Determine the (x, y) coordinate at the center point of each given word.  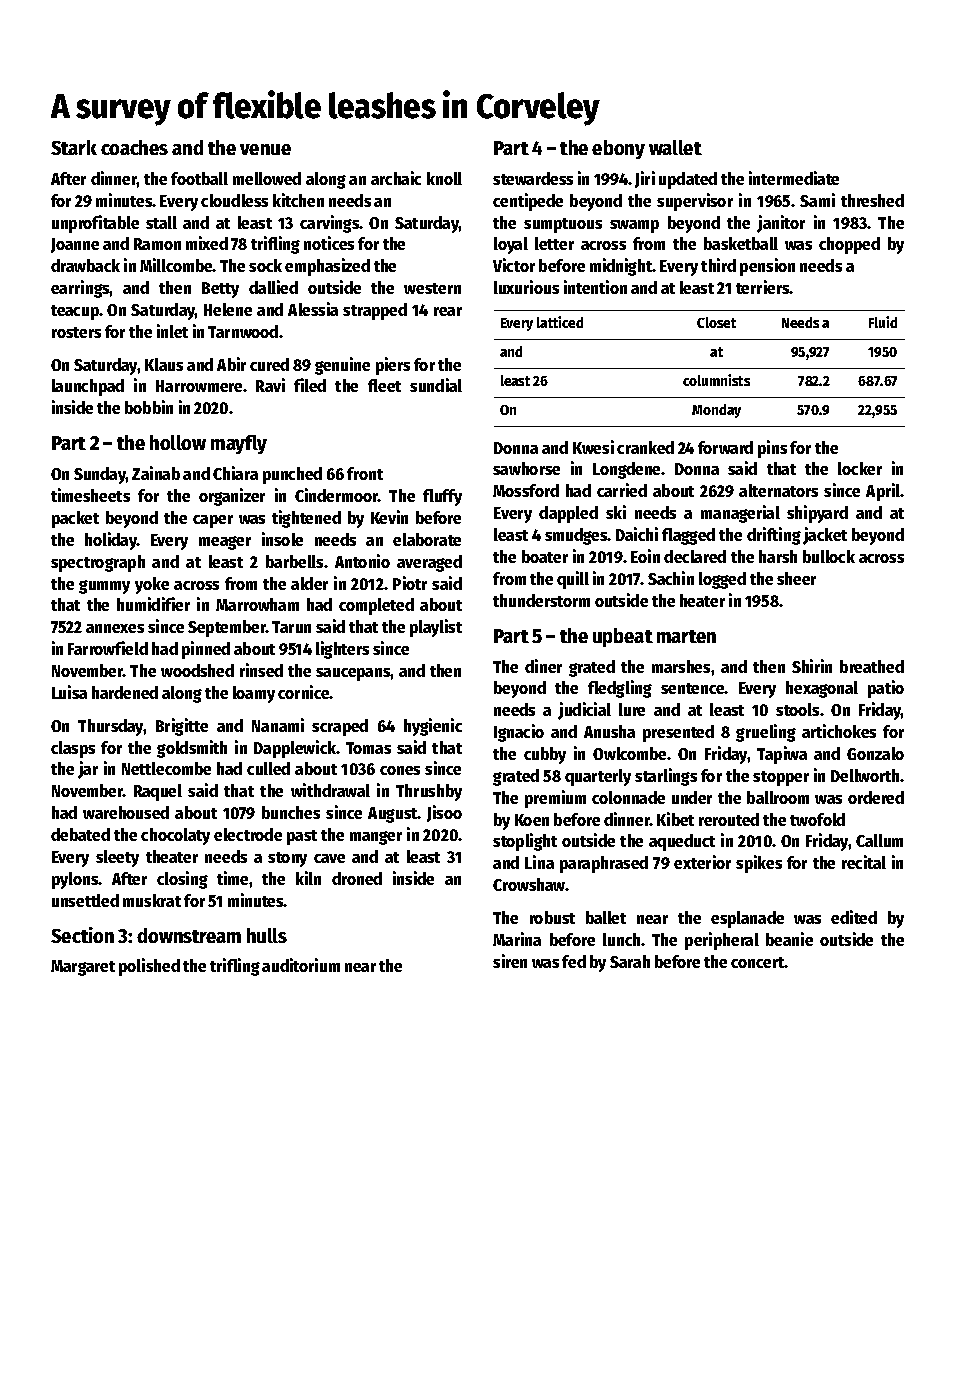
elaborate (427, 539)
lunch (621, 939)
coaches (134, 147)
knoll (444, 178)
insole (282, 539)
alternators (778, 490)
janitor (781, 224)
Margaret (83, 968)
